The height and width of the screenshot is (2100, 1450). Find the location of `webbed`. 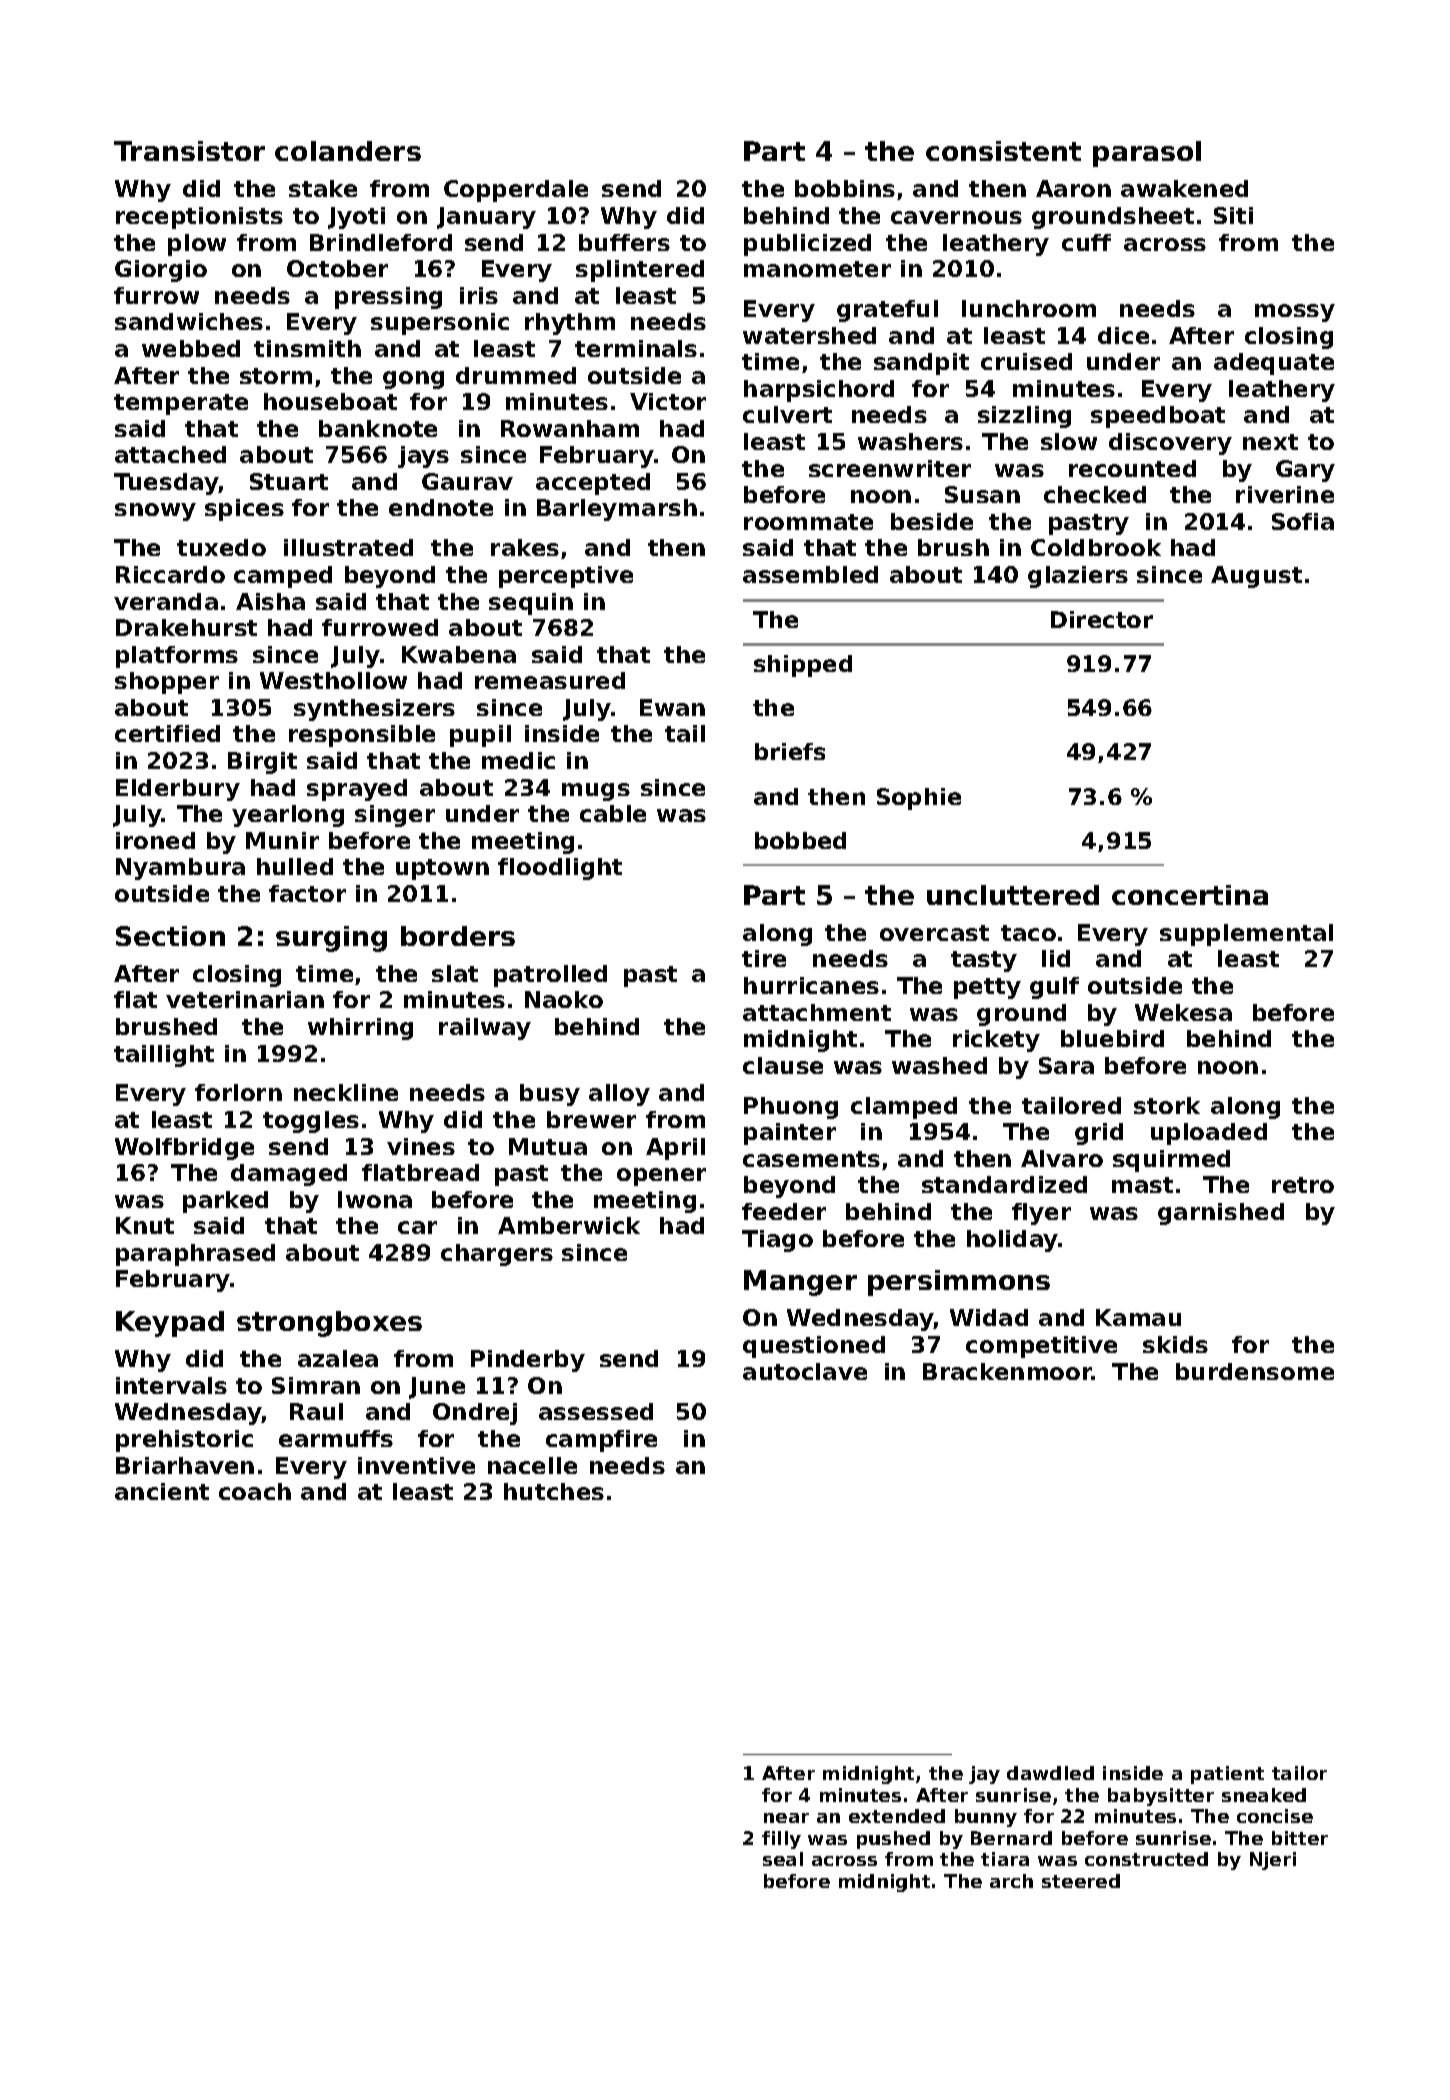

webbed is located at coordinates (191, 348).
